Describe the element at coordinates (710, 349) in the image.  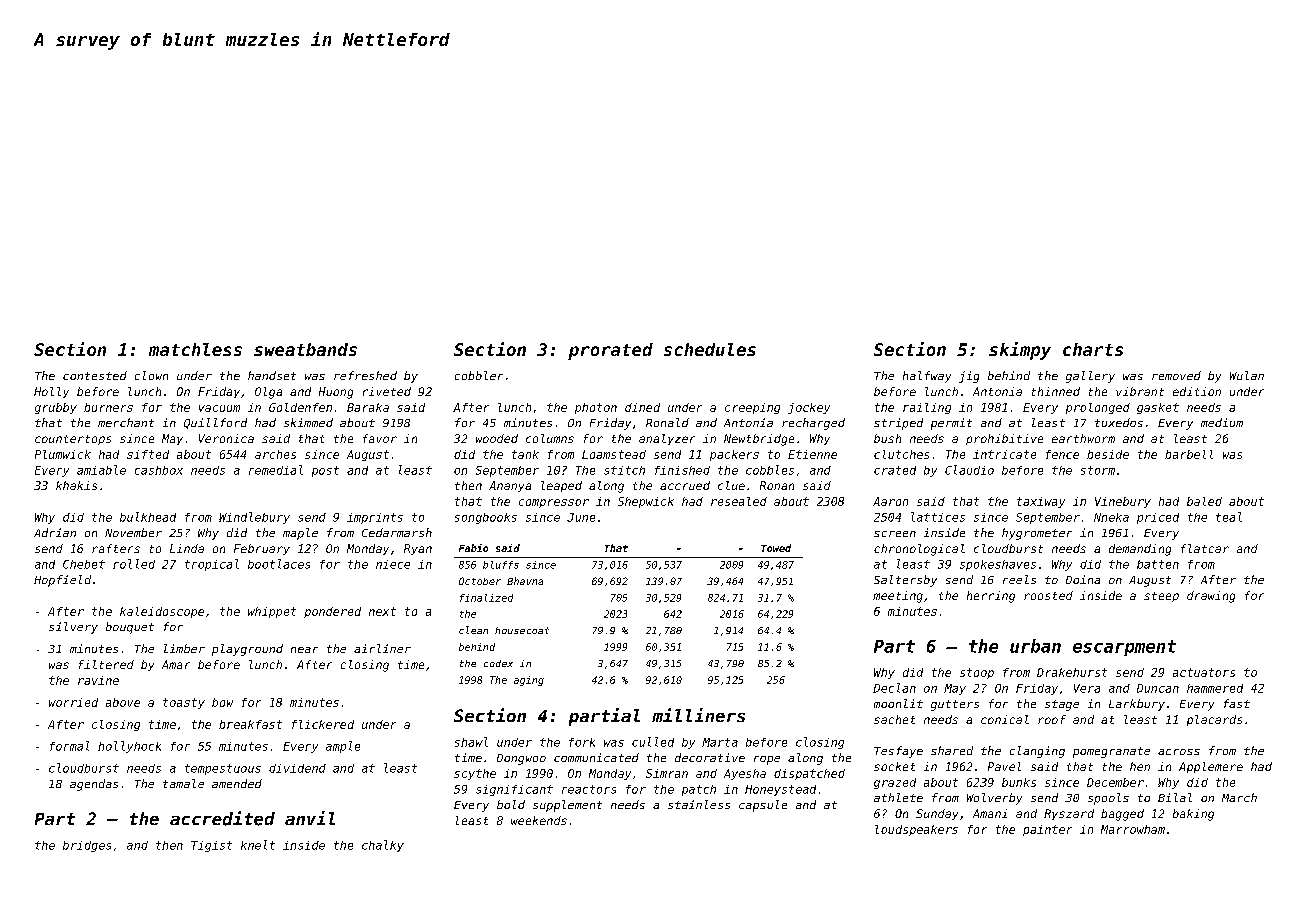
I see `schedules` at that location.
